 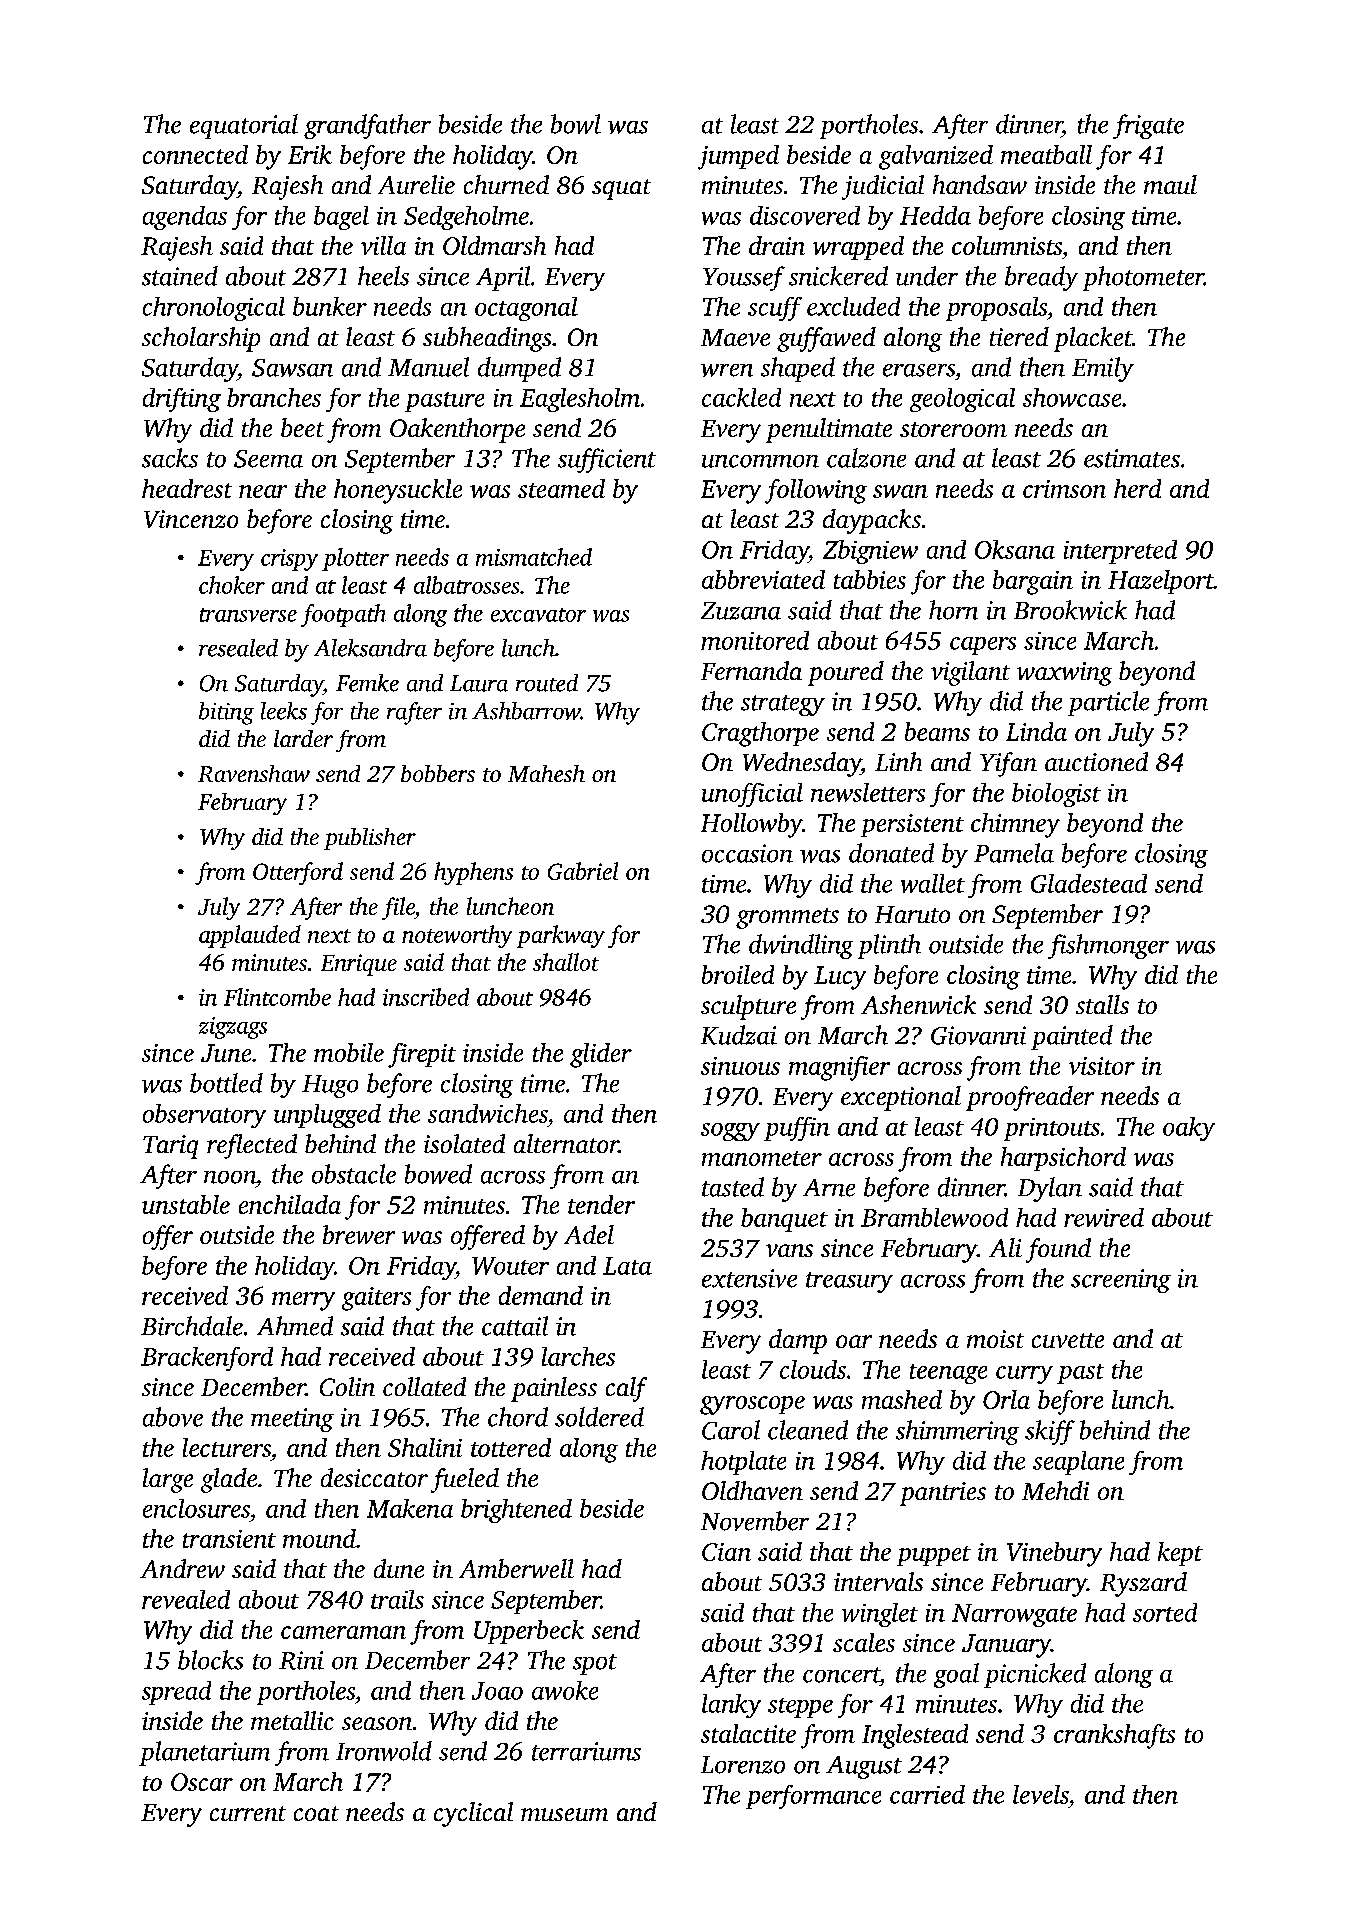 I want to click on current, so click(x=248, y=1813).
